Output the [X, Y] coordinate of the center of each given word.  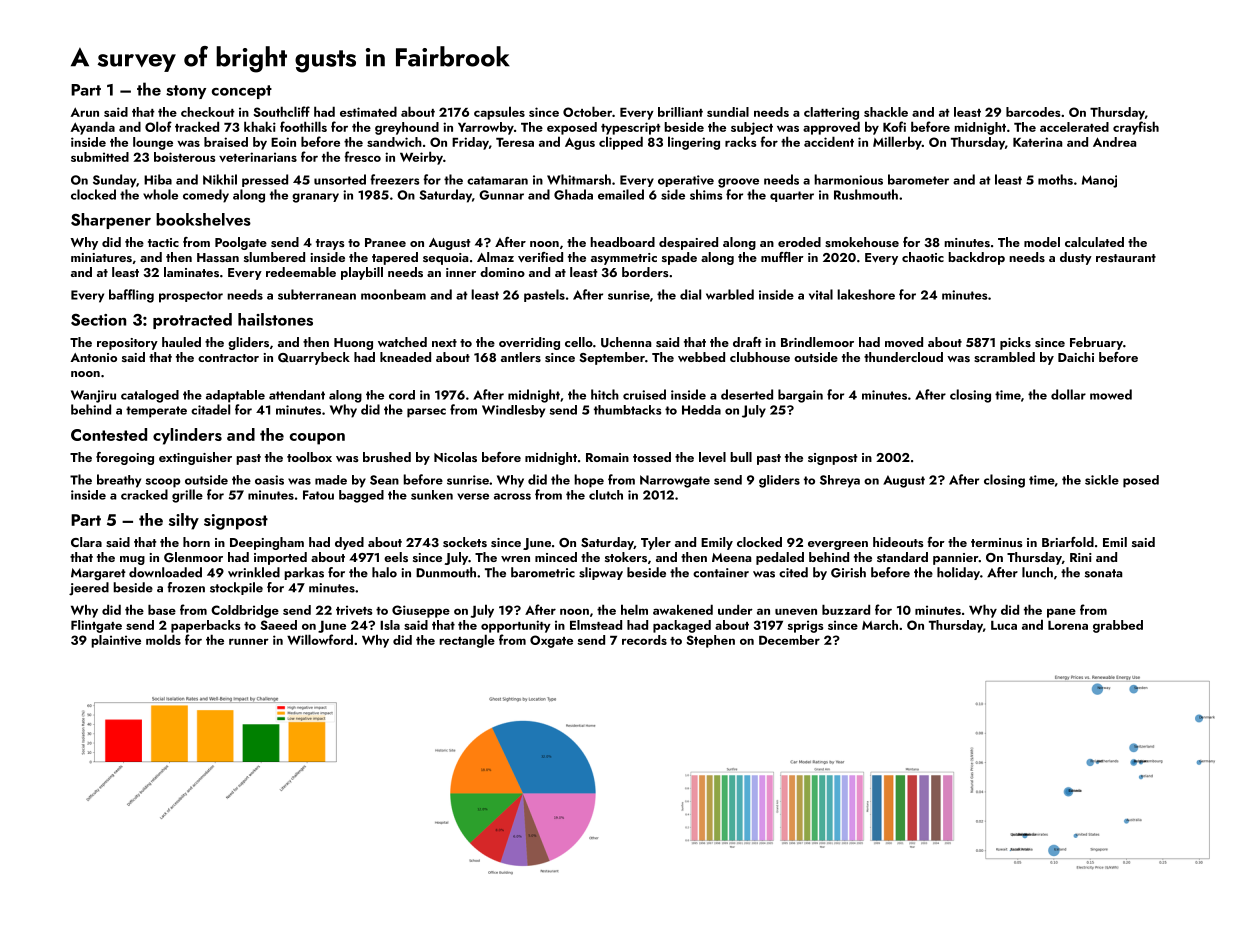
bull [741, 457]
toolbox [309, 457]
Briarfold [1068, 542]
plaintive [116, 641]
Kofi [894, 126]
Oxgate [551, 641]
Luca [1004, 625]
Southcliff [281, 111]
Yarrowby [486, 128]
